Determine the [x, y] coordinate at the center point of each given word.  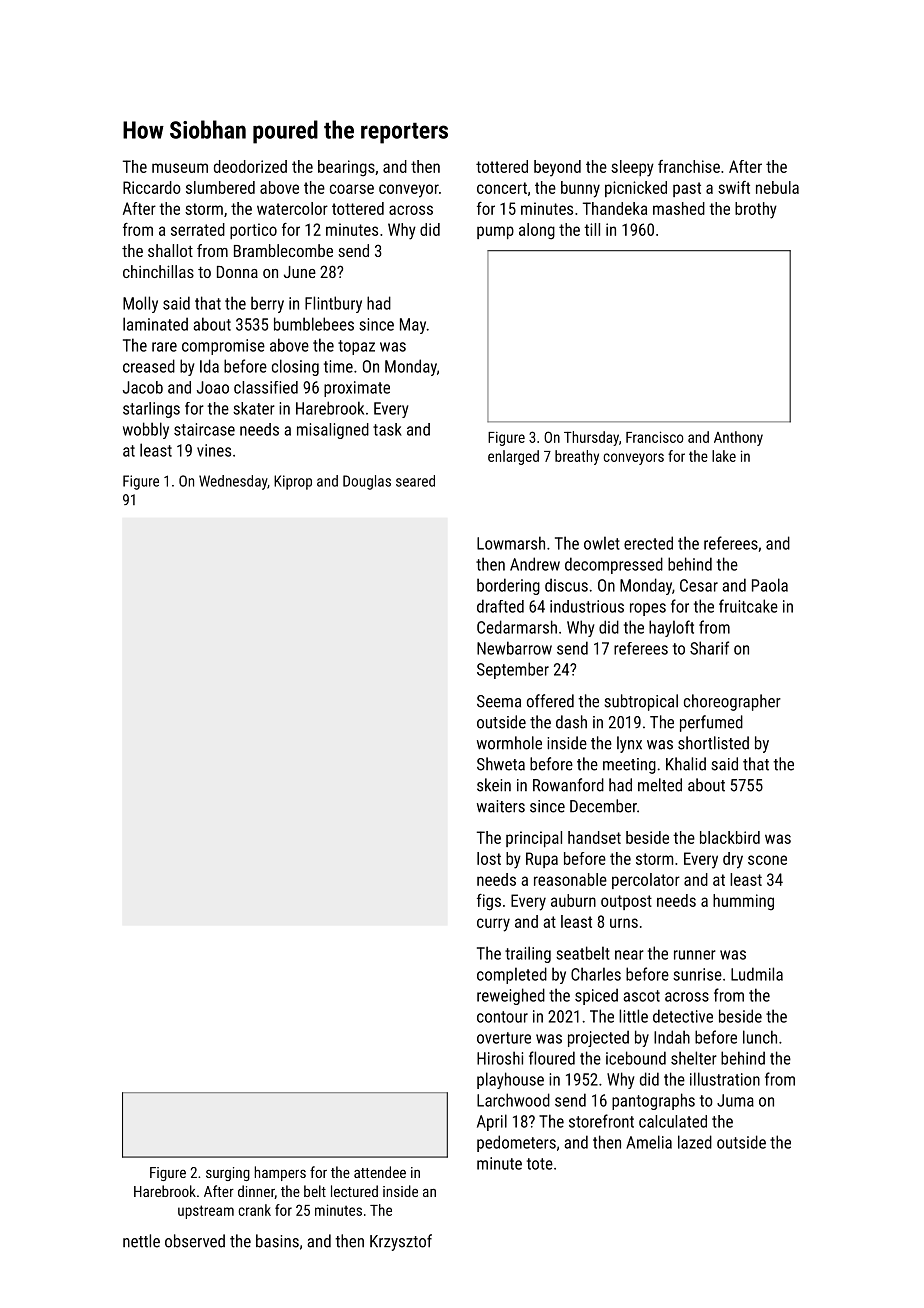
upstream [206, 1212]
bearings [346, 168]
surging [228, 1174]
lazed [695, 1142]
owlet [602, 543]
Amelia [649, 1142]
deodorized [250, 166]
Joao [213, 387]
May [413, 326]
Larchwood [513, 1100]
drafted [500, 606]
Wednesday [233, 482]
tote [540, 1164]
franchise [689, 166]
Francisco [654, 437]
